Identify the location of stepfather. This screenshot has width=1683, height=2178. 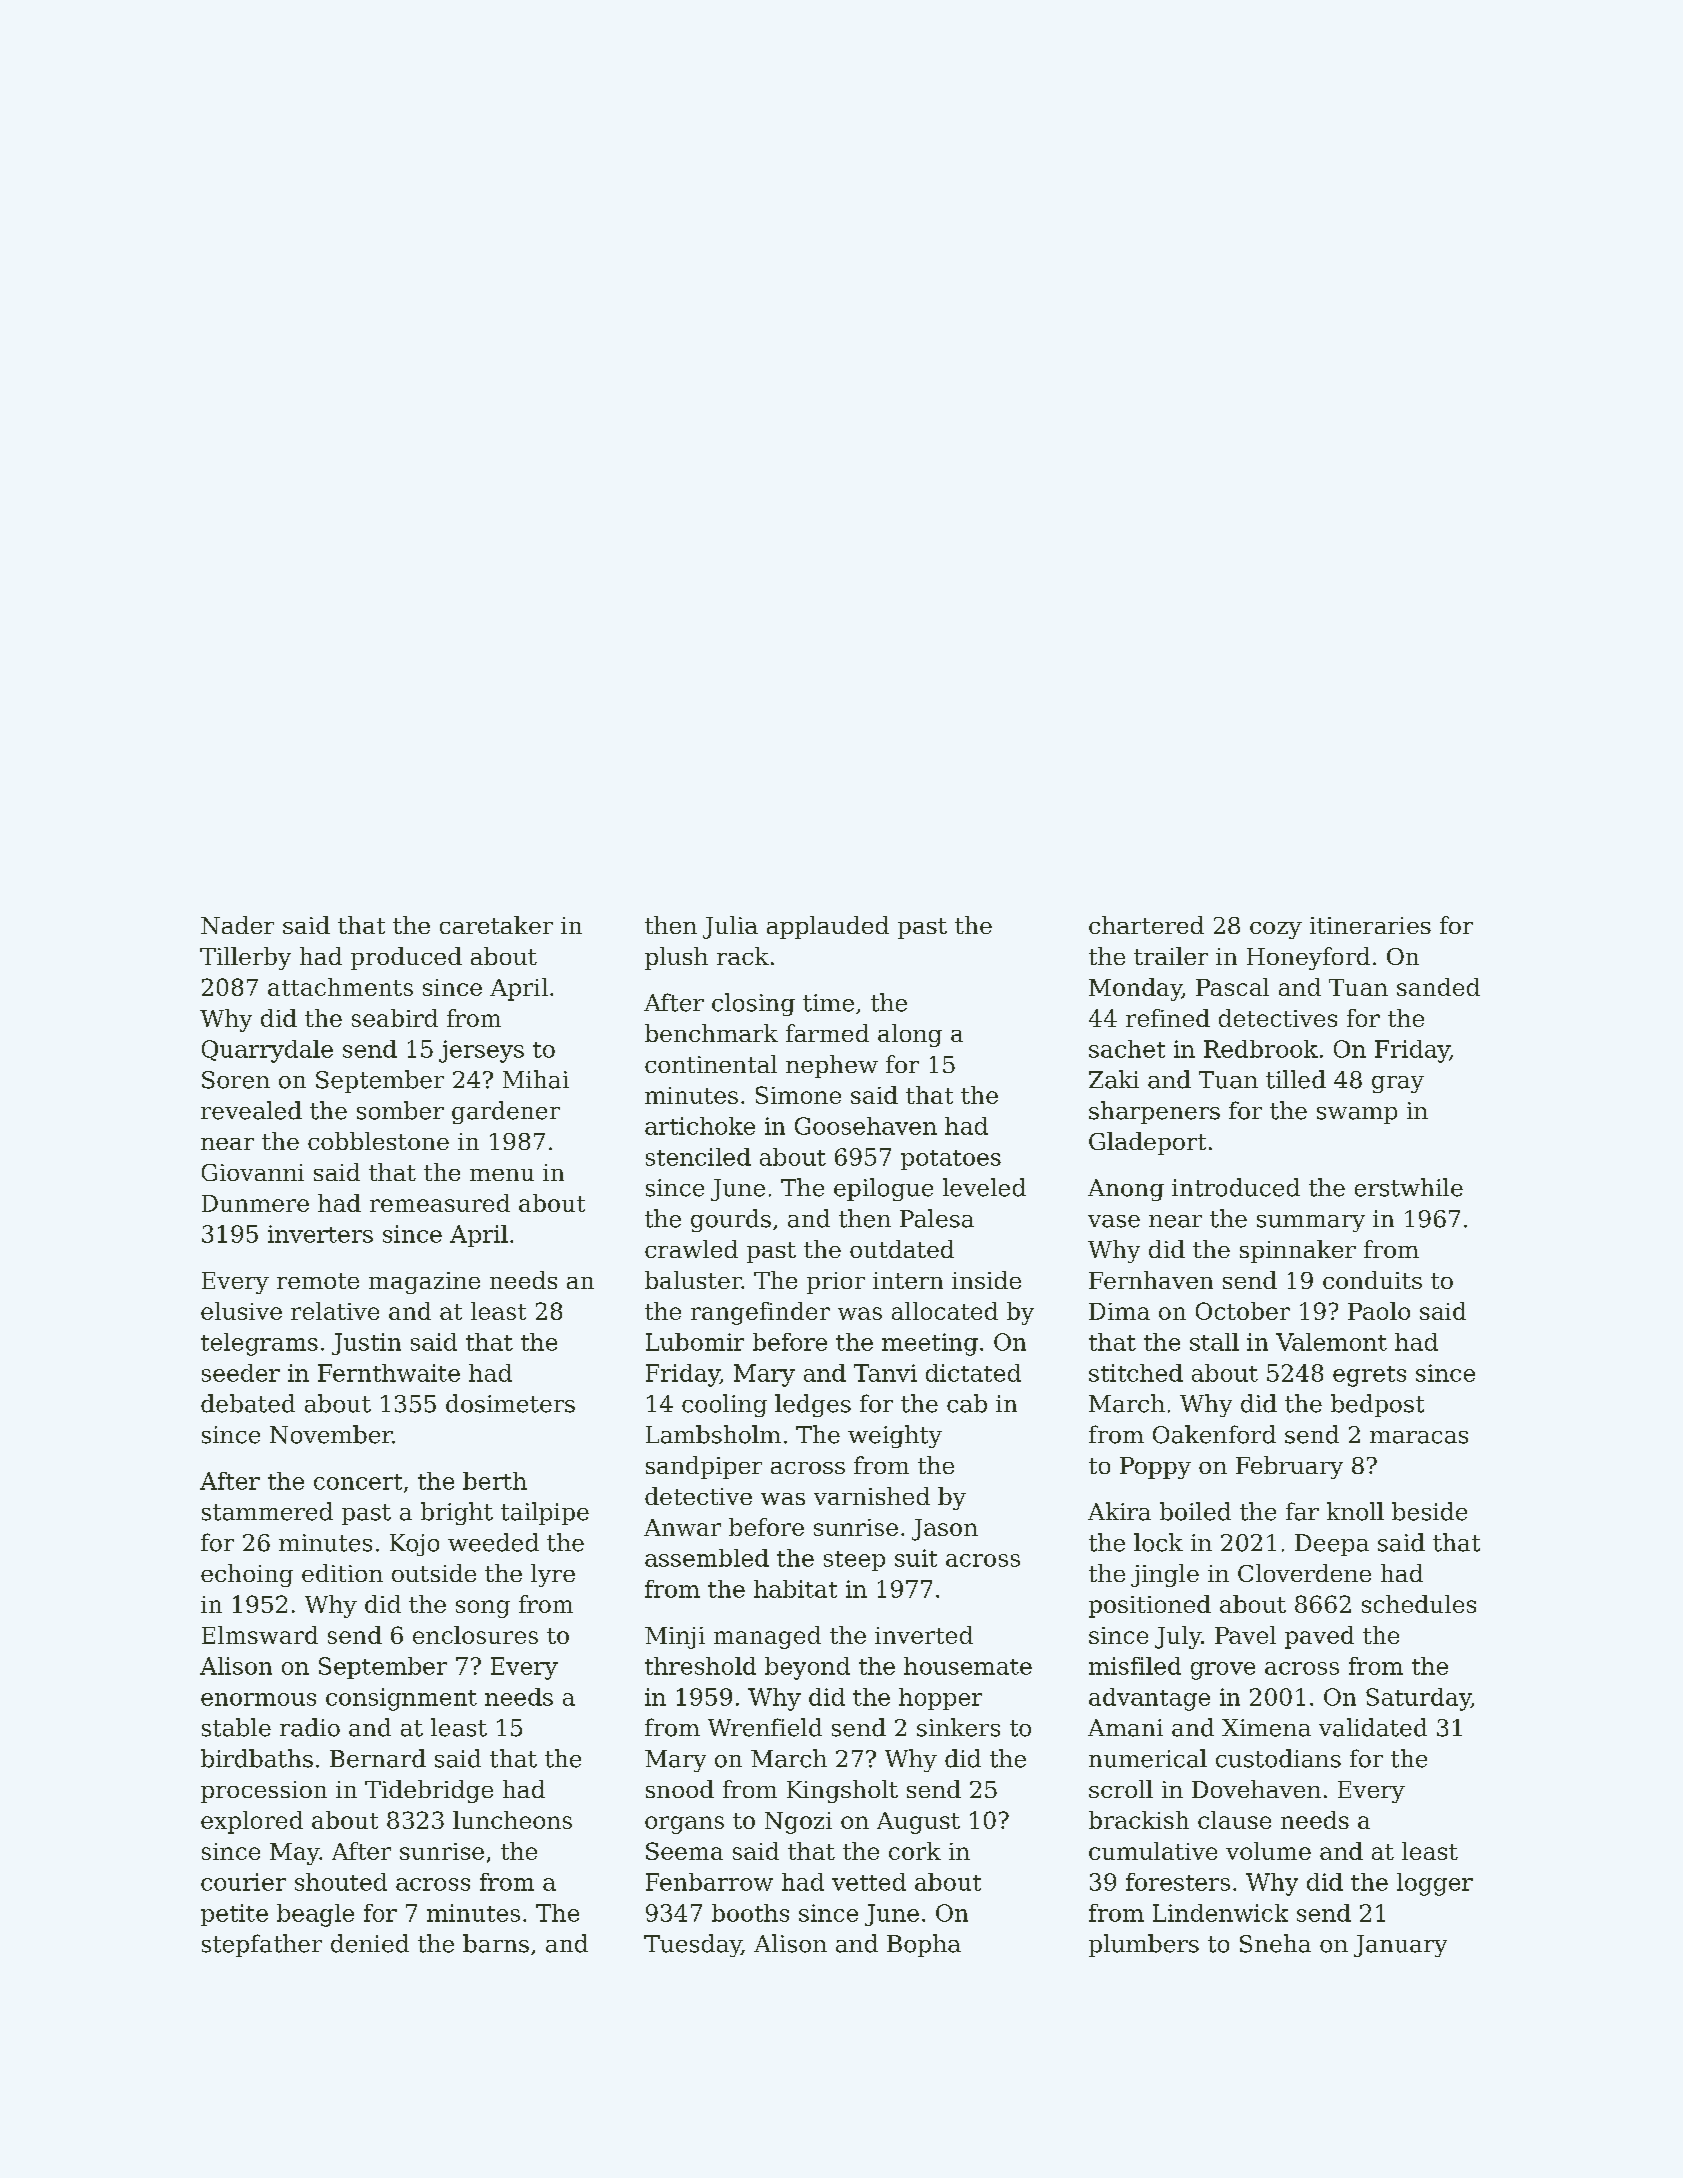
(262, 1945).
